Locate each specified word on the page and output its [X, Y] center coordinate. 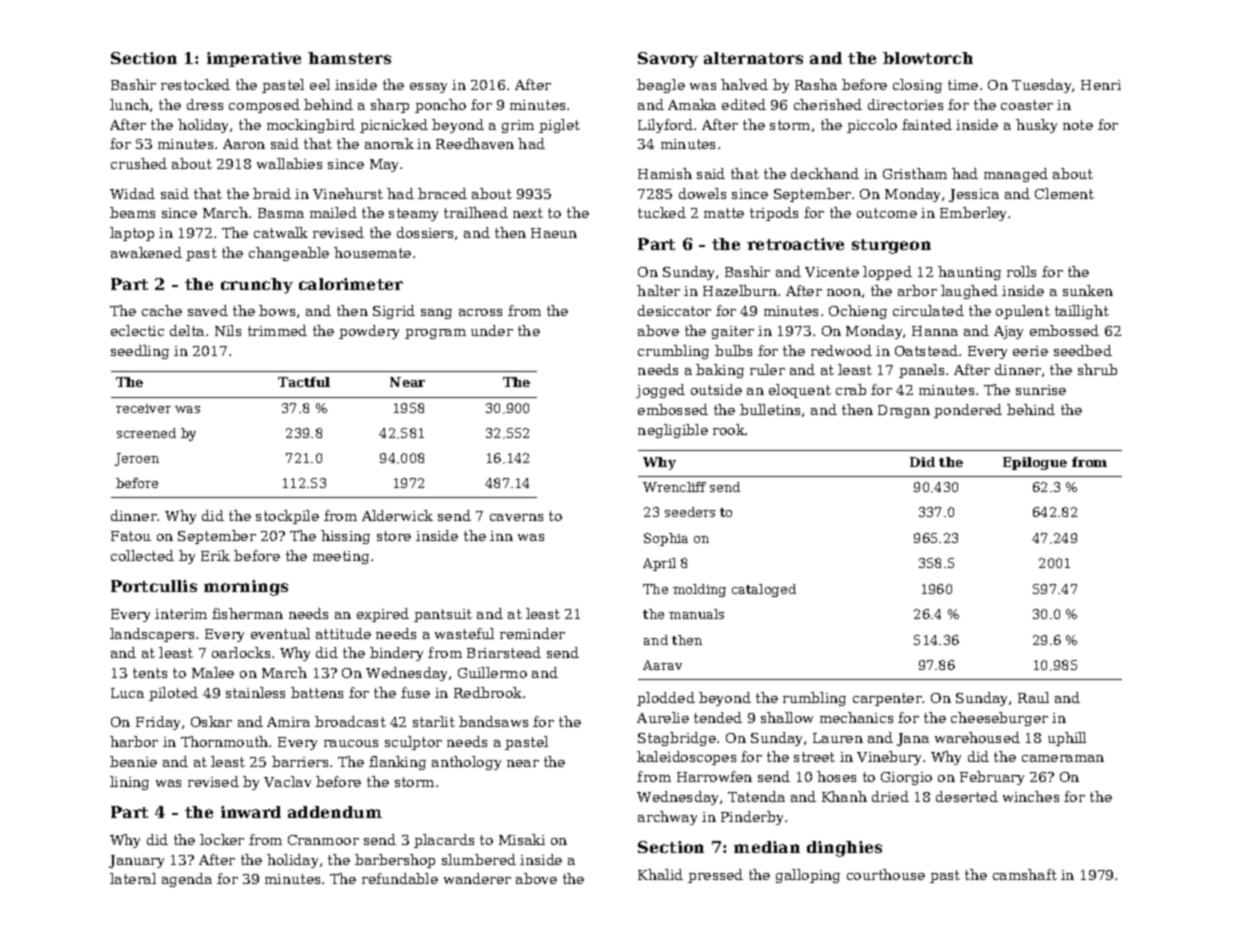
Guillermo [492, 672]
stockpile [287, 517]
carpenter [888, 699]
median [767, 847]
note [1078, 125]
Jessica [974, 195]
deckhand [825, 173]
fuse [415, 692]
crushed [139, 163]
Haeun [554, 233]
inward [251, 812]
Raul [1033, 697]
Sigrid [394, 312]
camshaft [1025, 874]
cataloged [764, 590]
